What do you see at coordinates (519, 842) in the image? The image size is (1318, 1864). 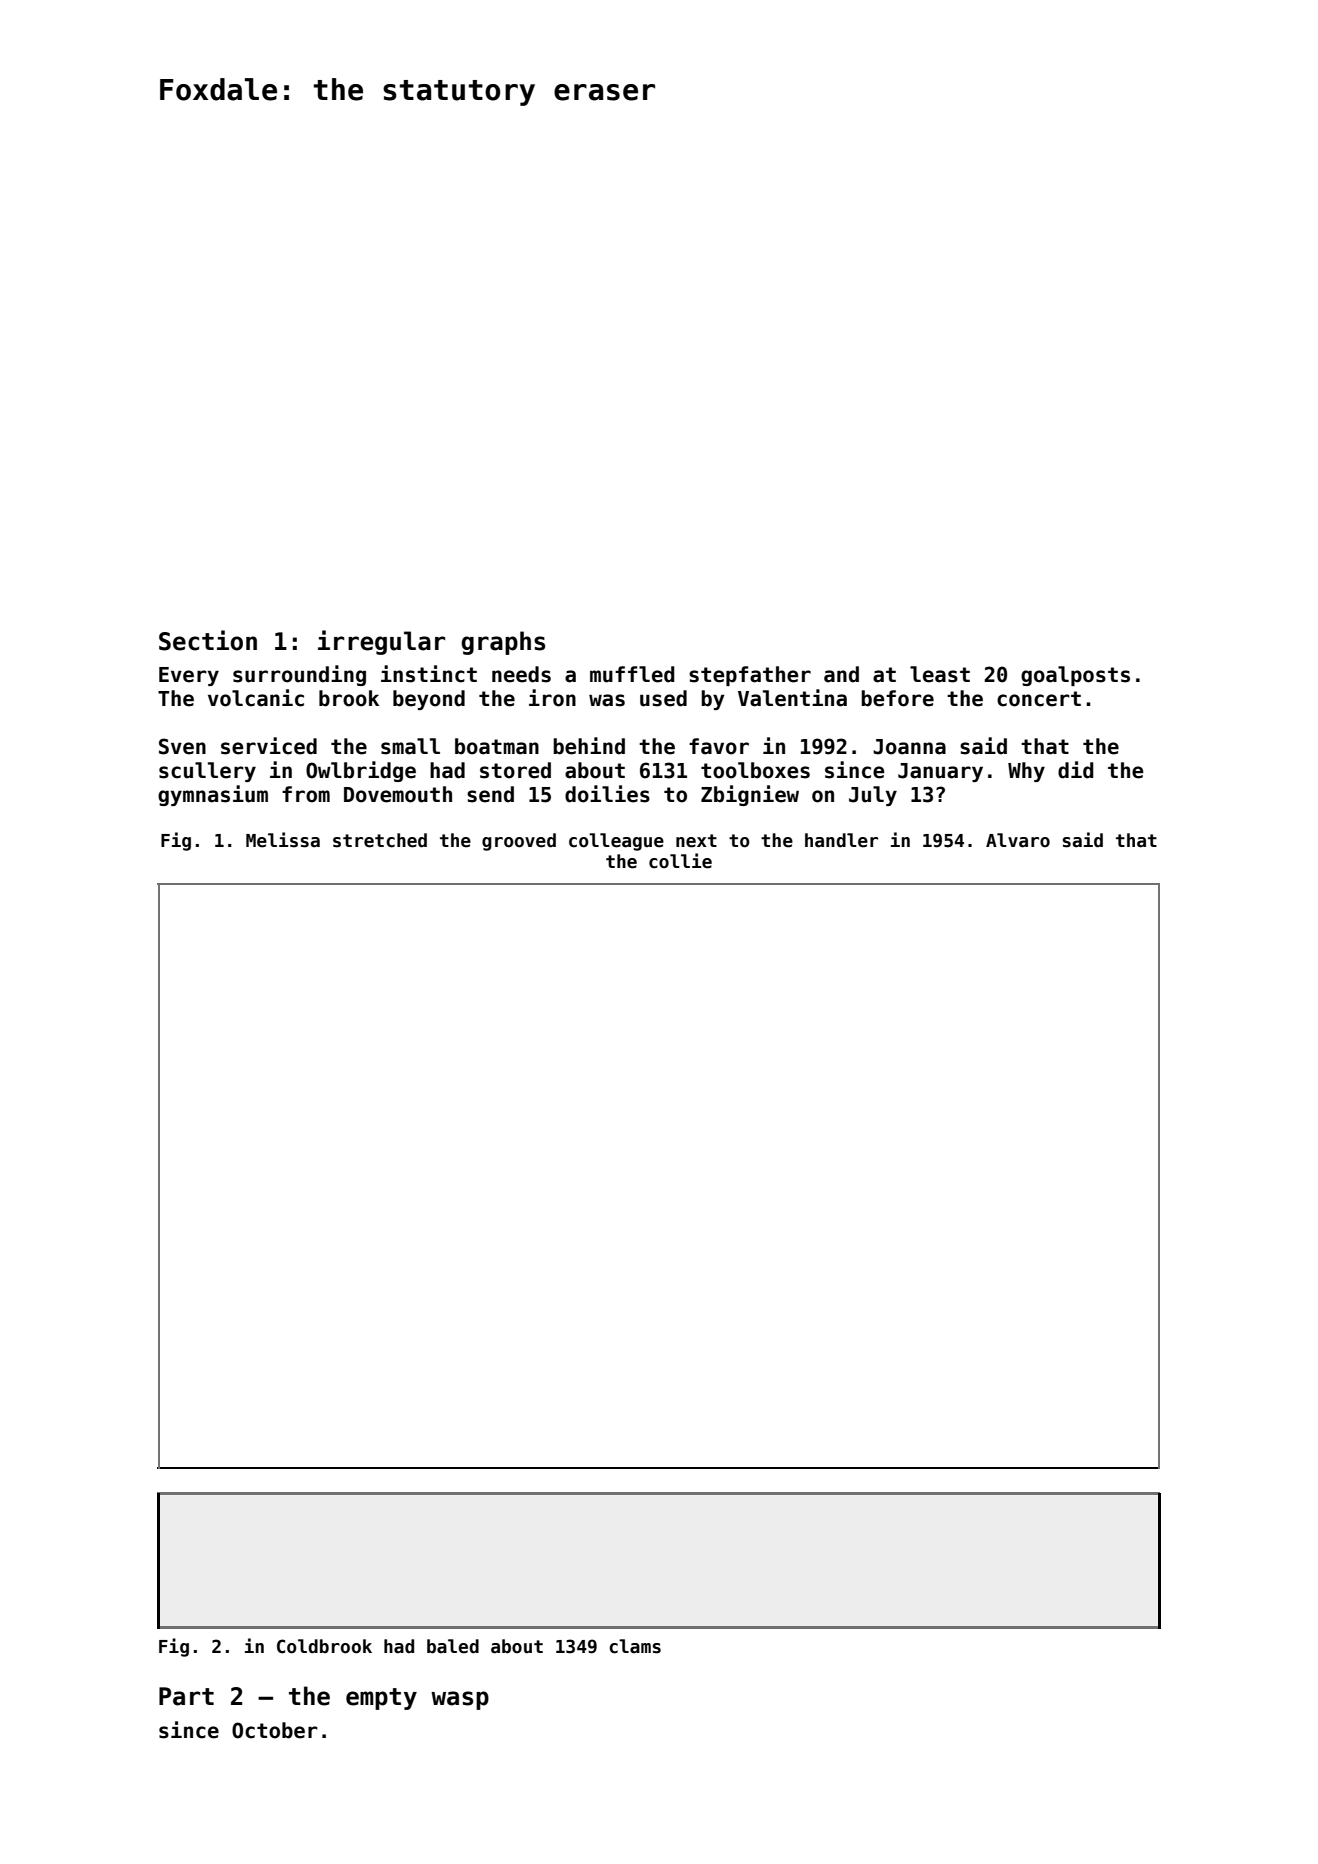 I see `grooved` at bounding box center [519, 842].
